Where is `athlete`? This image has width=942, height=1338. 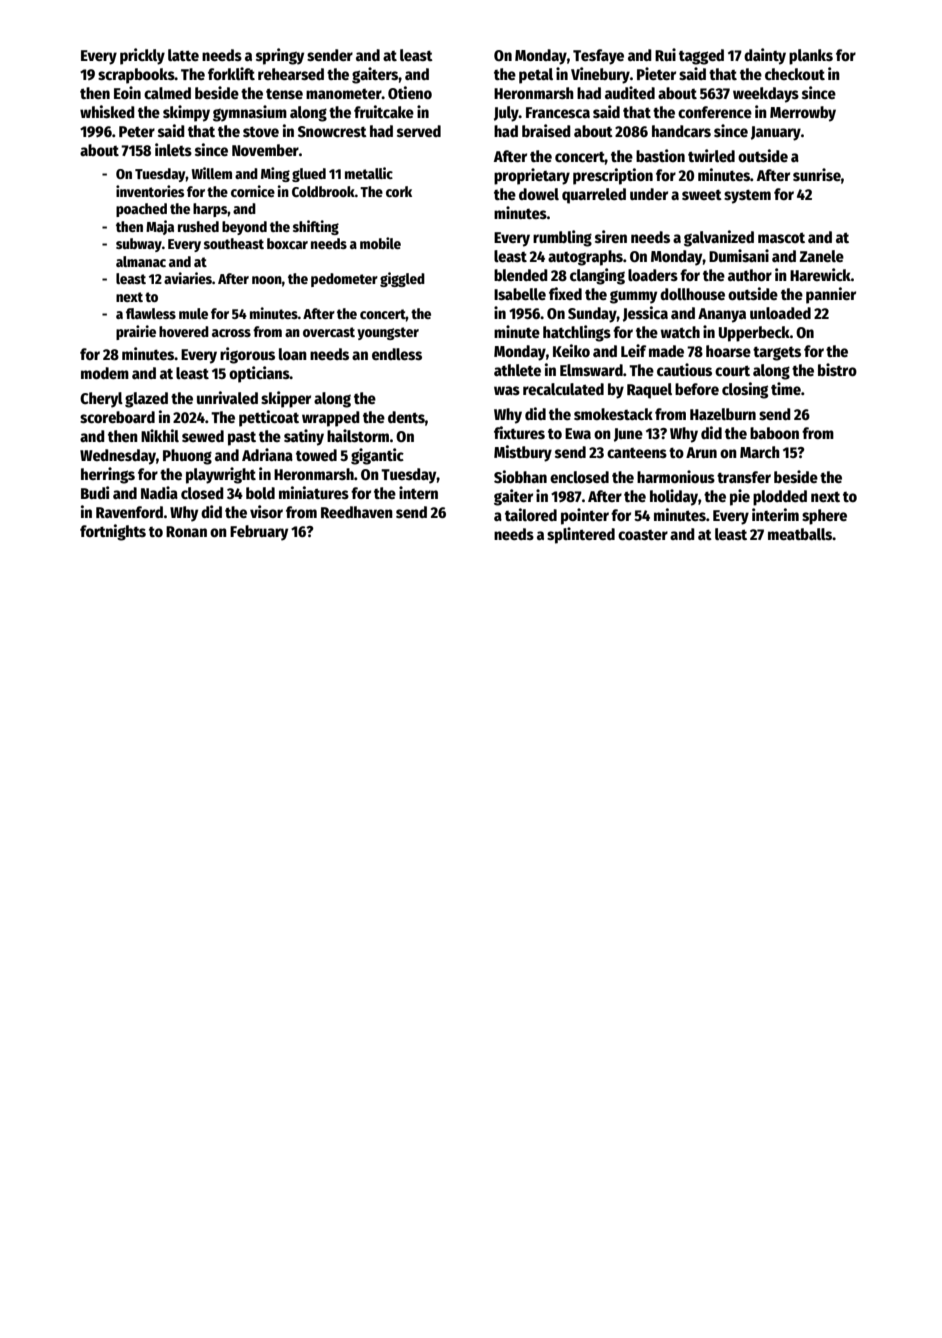
athlete is located at coordinates (517, 370).
